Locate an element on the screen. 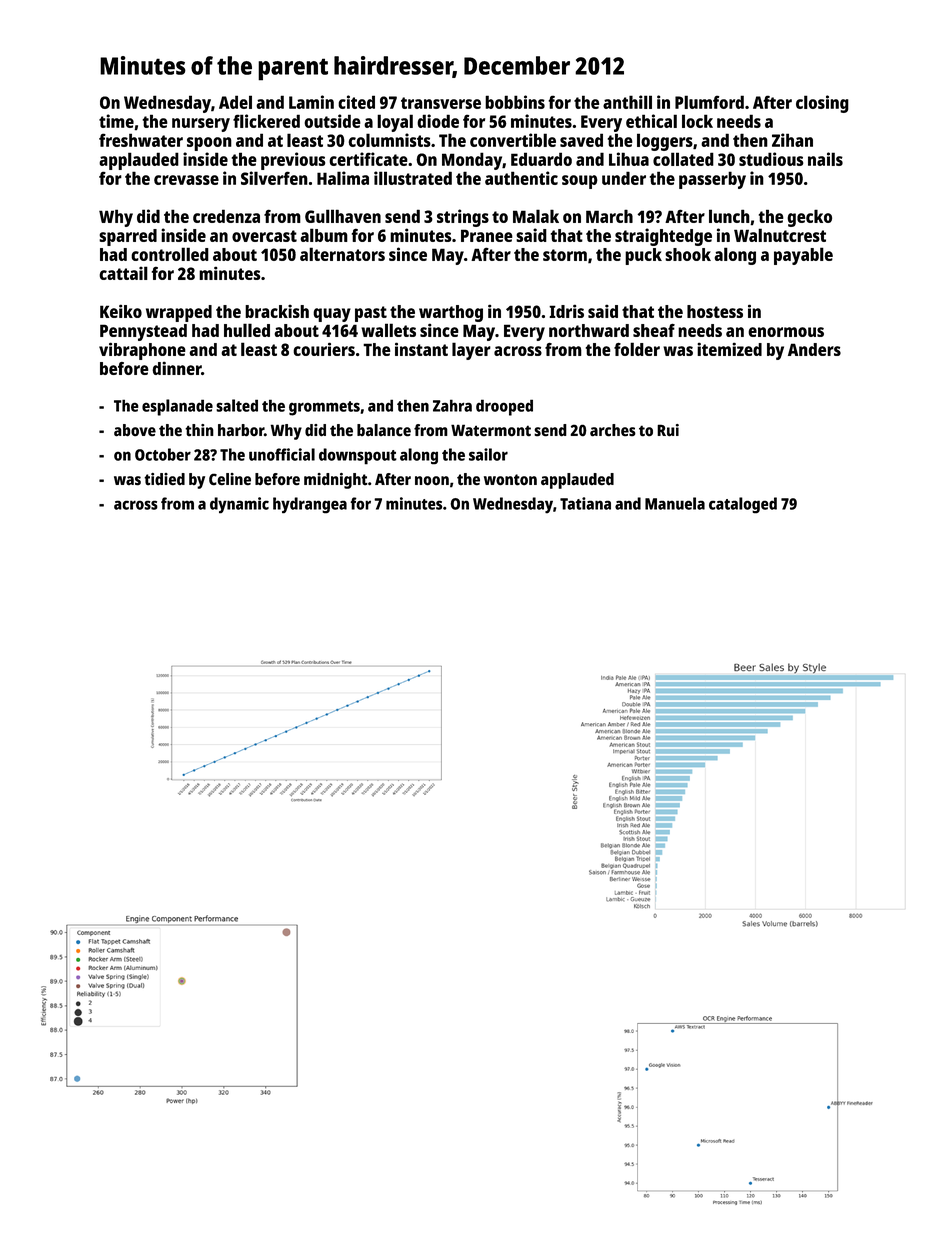  arches is located at coordinates (613, 430).
